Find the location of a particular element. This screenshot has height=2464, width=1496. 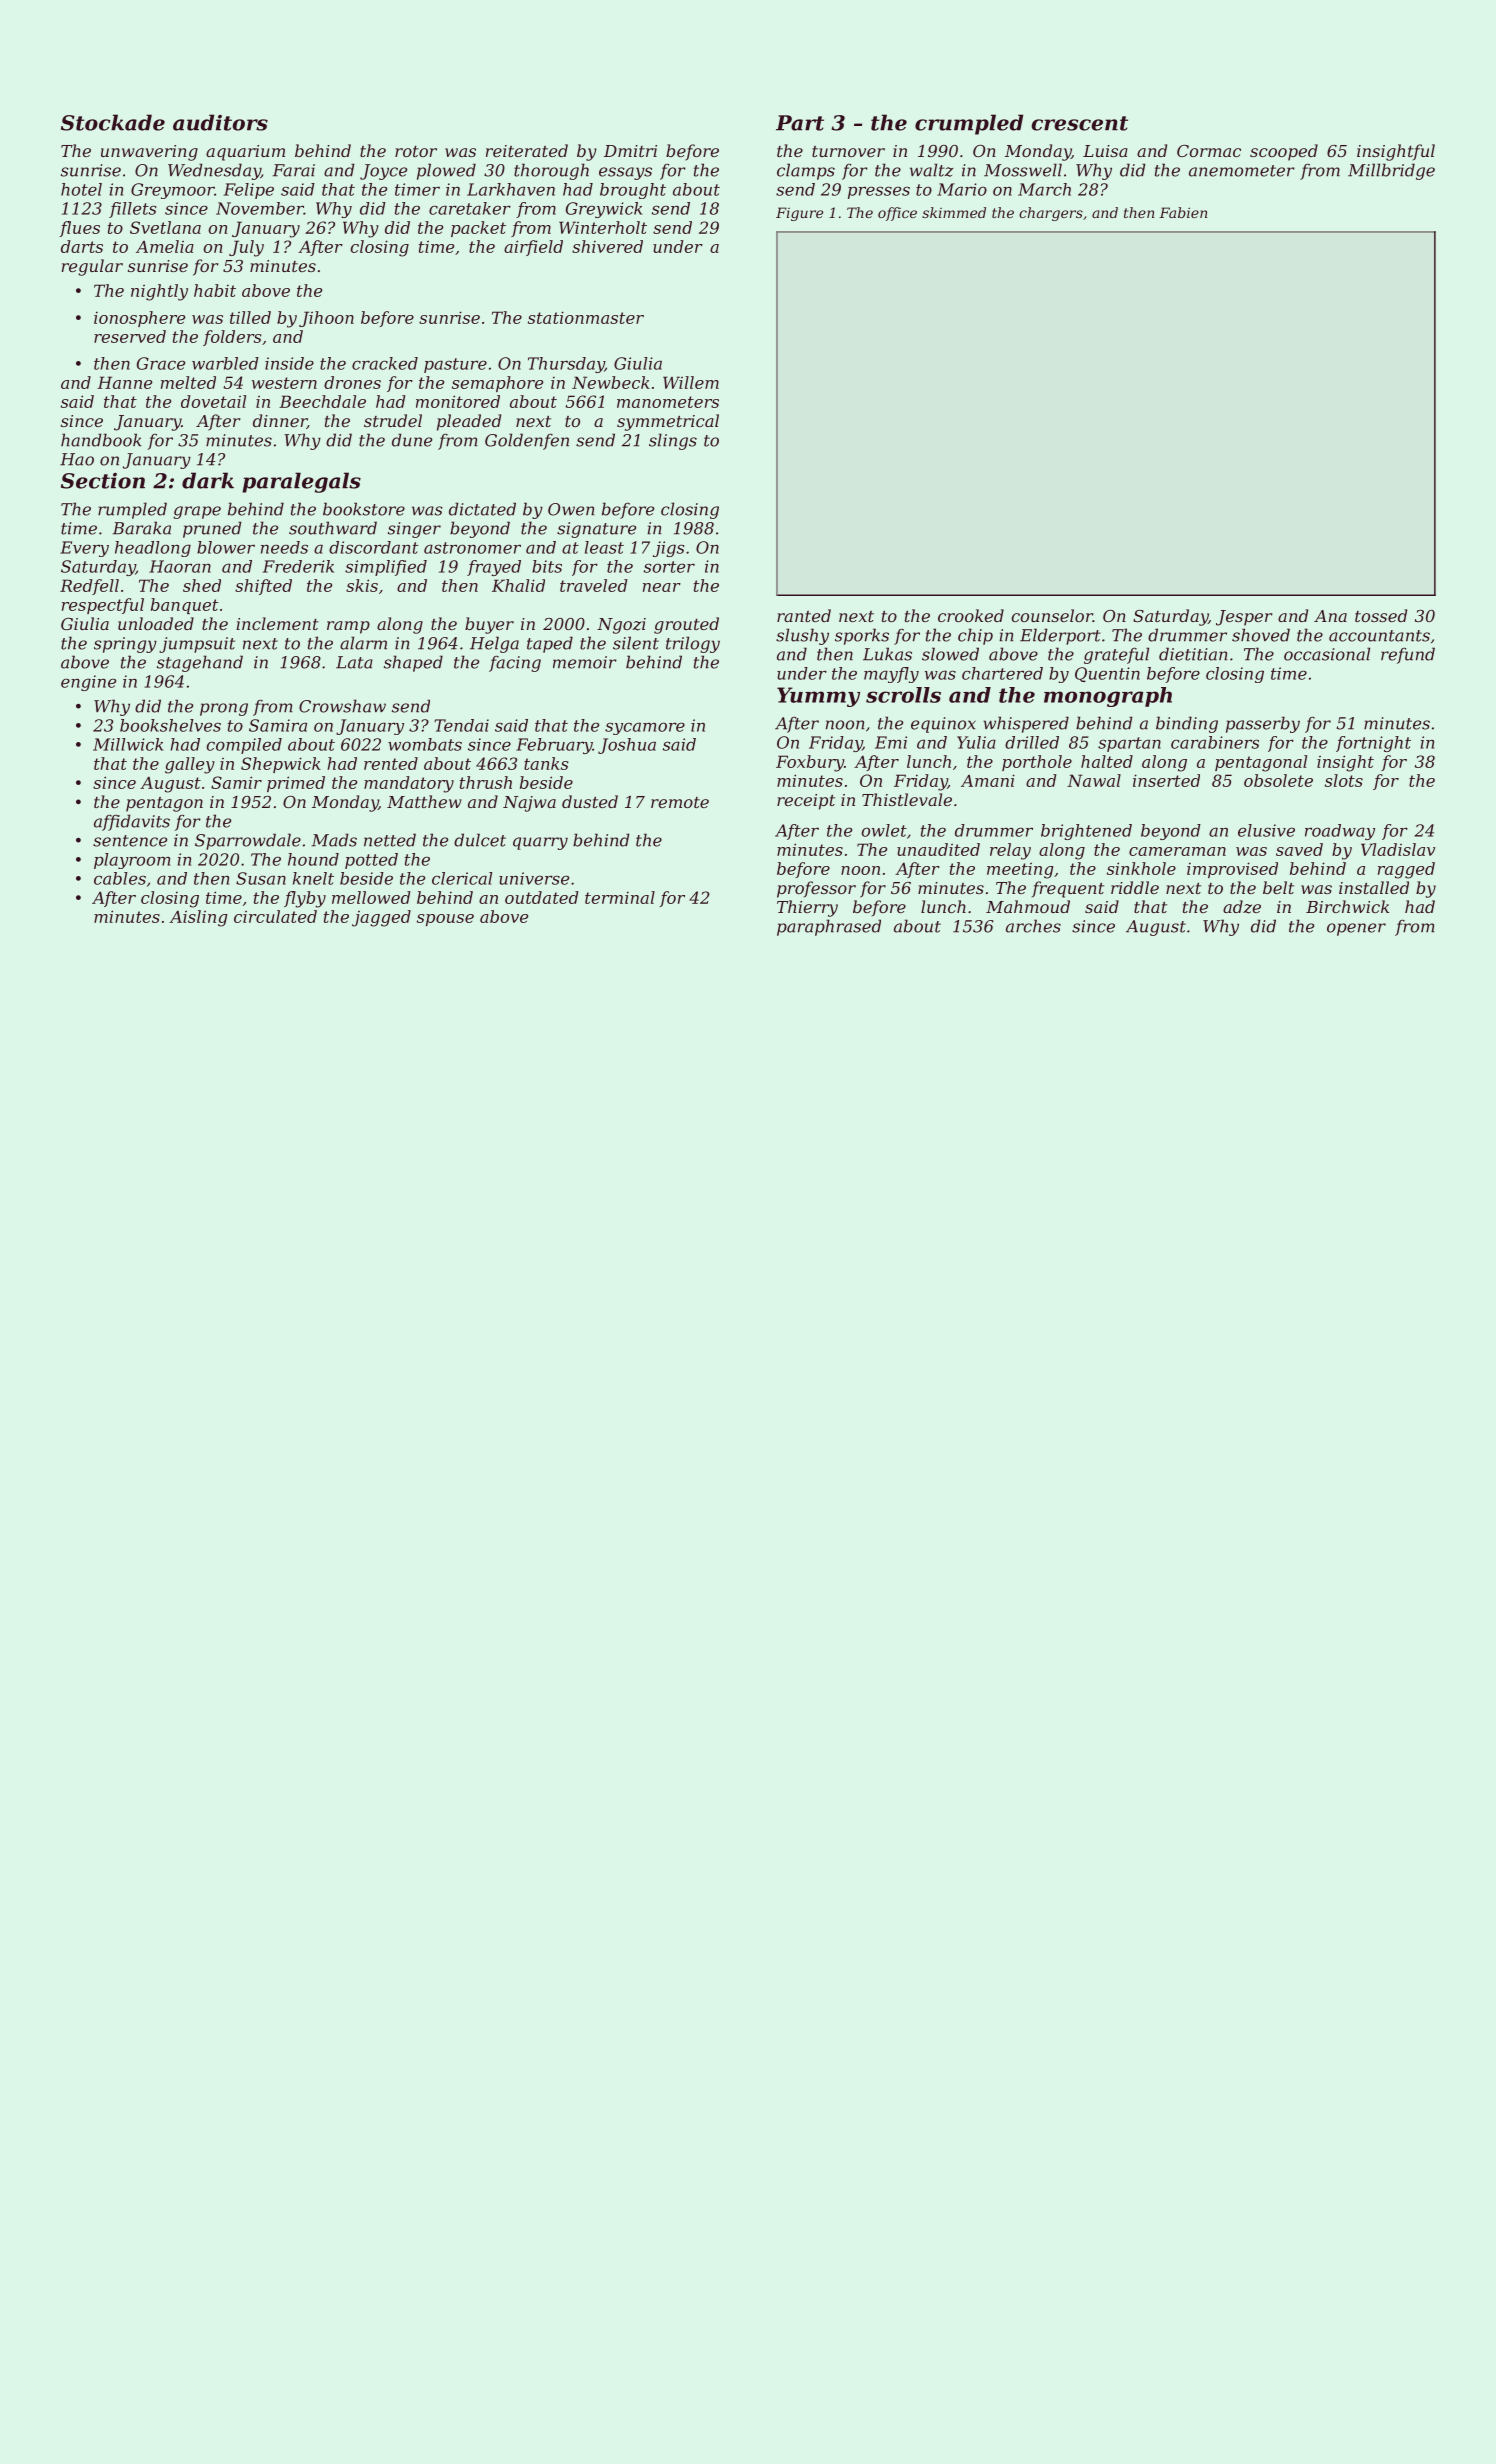

counselor is located at coordinates (1052, 615).
